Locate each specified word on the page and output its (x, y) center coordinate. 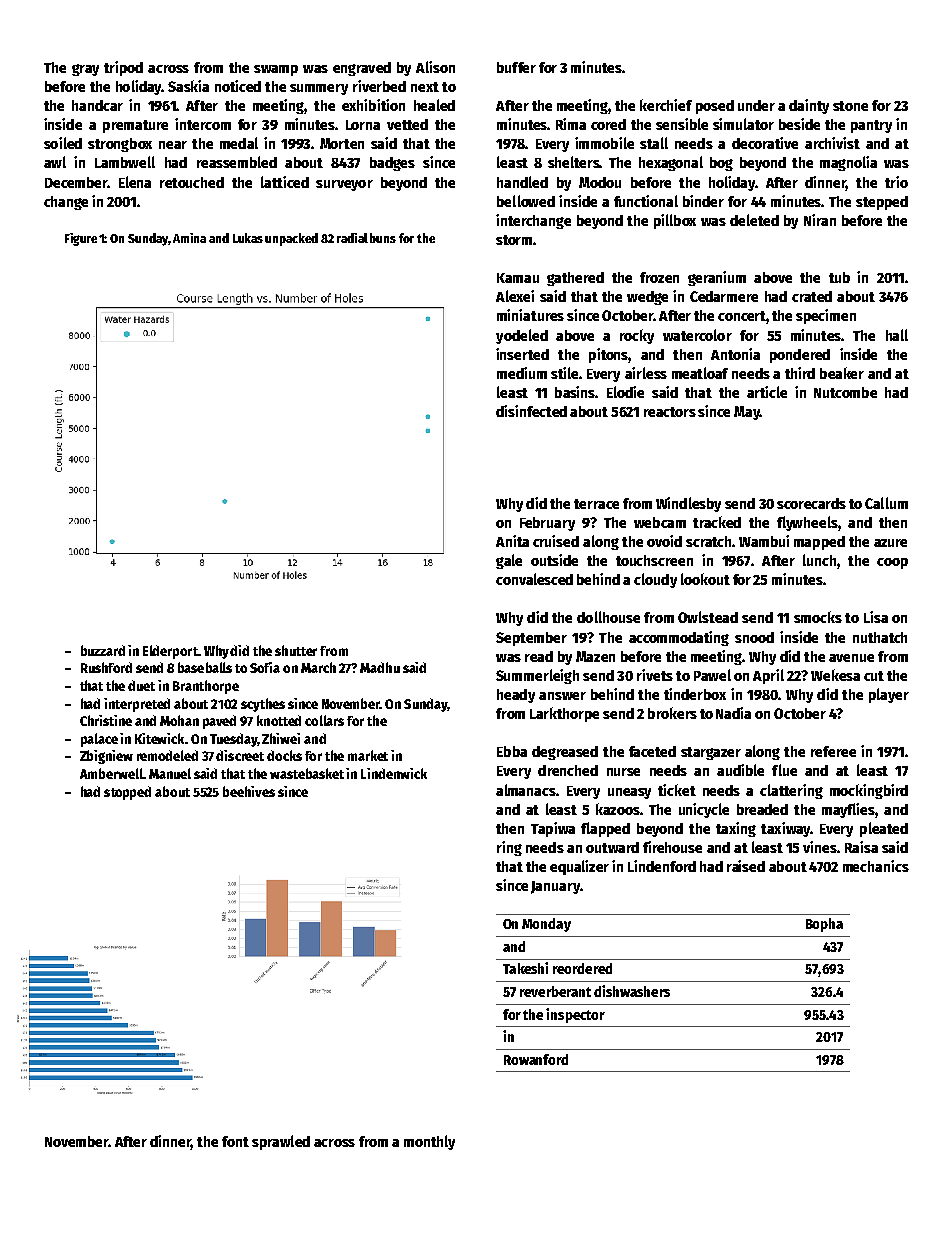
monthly (429, 1142)
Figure (81, 239)
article (767, 392)
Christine (106, 720)
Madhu (380, 667)
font (235, 1141)
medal (239, 143)
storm (514, 240)
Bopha (824, 925)
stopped (127, 793)
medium (522, 373)
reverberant (555, 991)
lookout (705, 579)
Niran (820, 220)
